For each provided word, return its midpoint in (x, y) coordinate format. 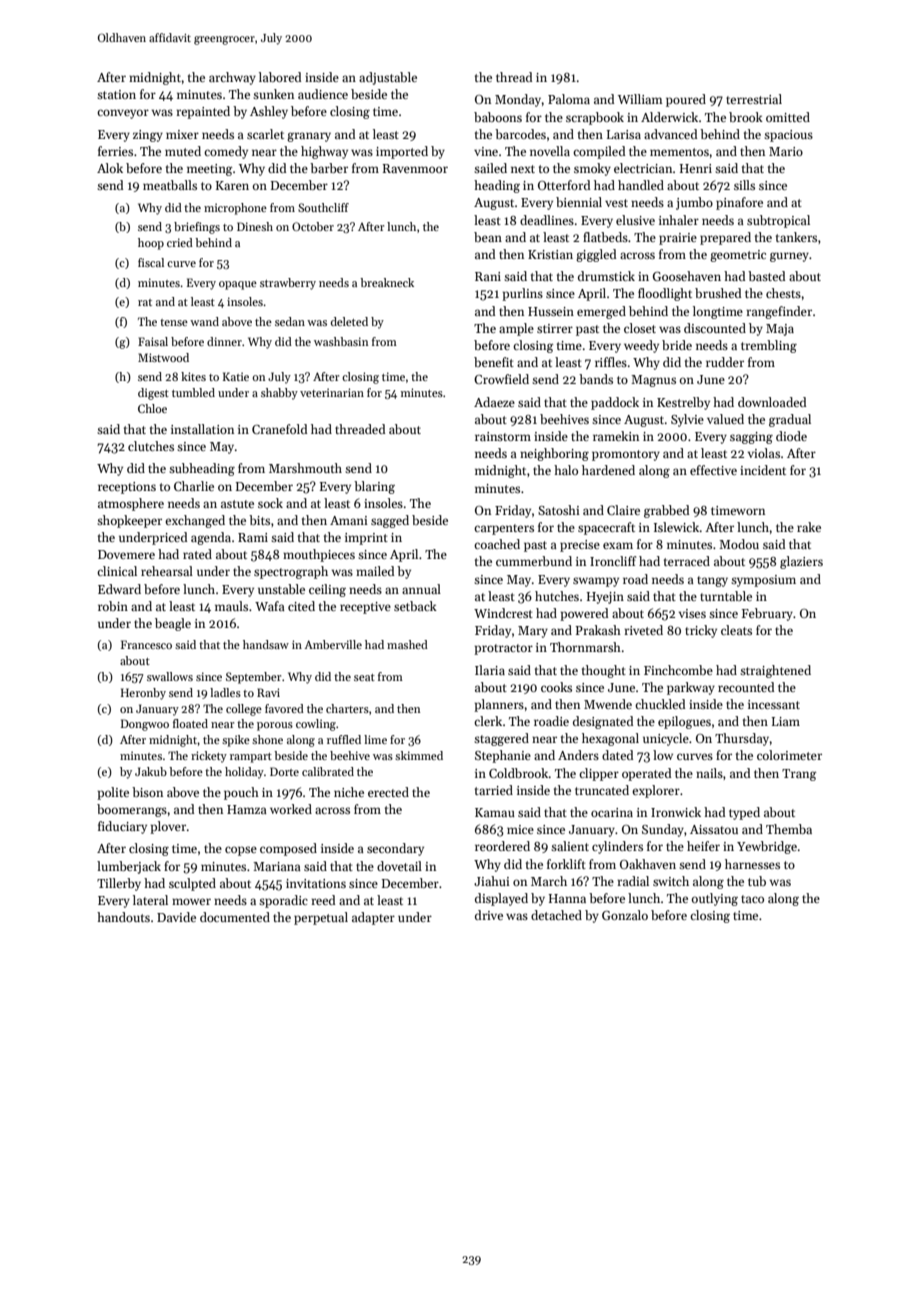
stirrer (555, 328)
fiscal (151, 262)
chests (783, 293)
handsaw (266, 644)
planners (499, 705)
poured (686, 100)
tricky (701, 631)
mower (191, 901)
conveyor (123, 114)
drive (489, 915)
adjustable (388, 78)
